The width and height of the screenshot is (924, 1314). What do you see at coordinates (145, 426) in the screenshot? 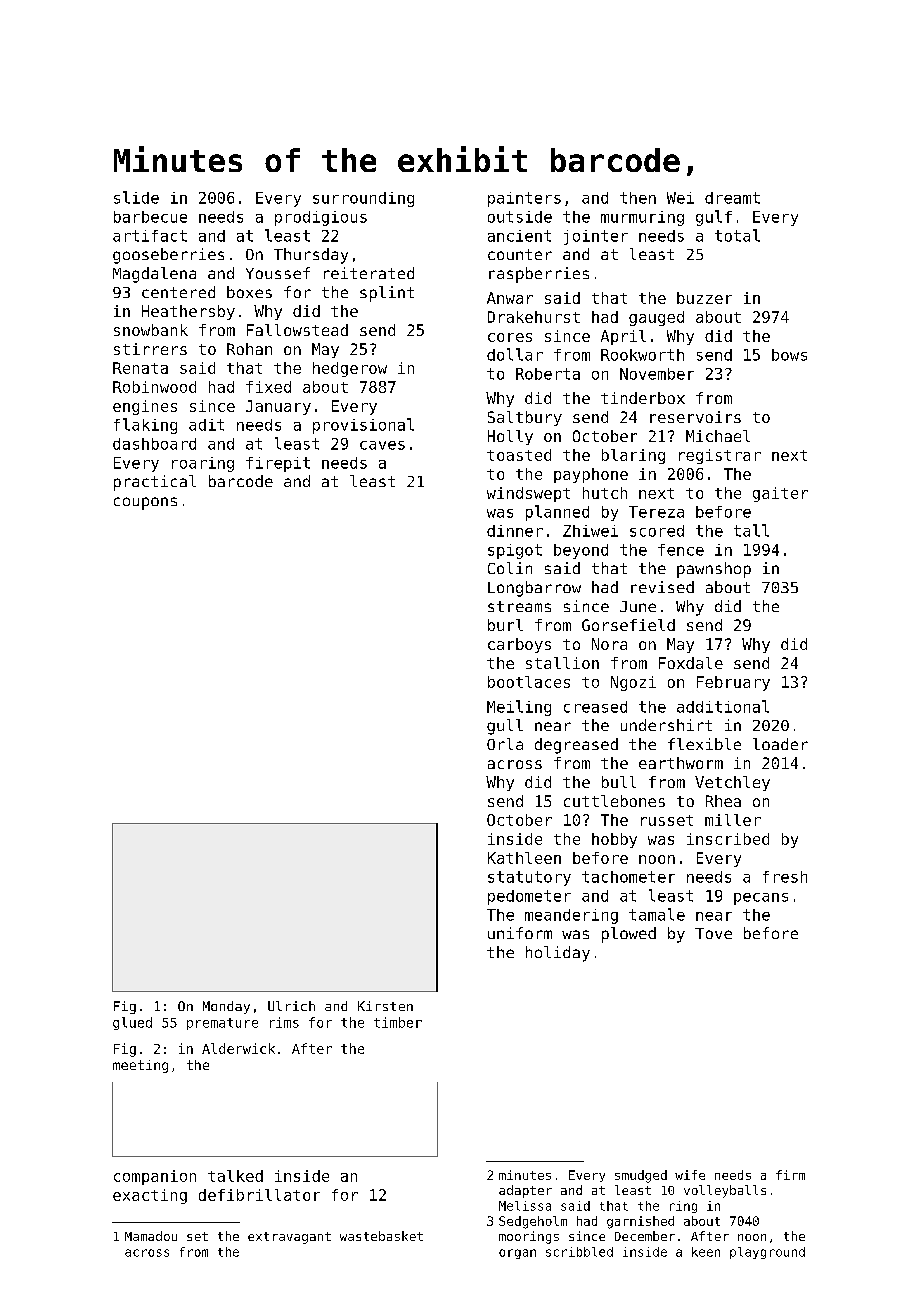
I see `flaking` at bounding box center [145, 426].
